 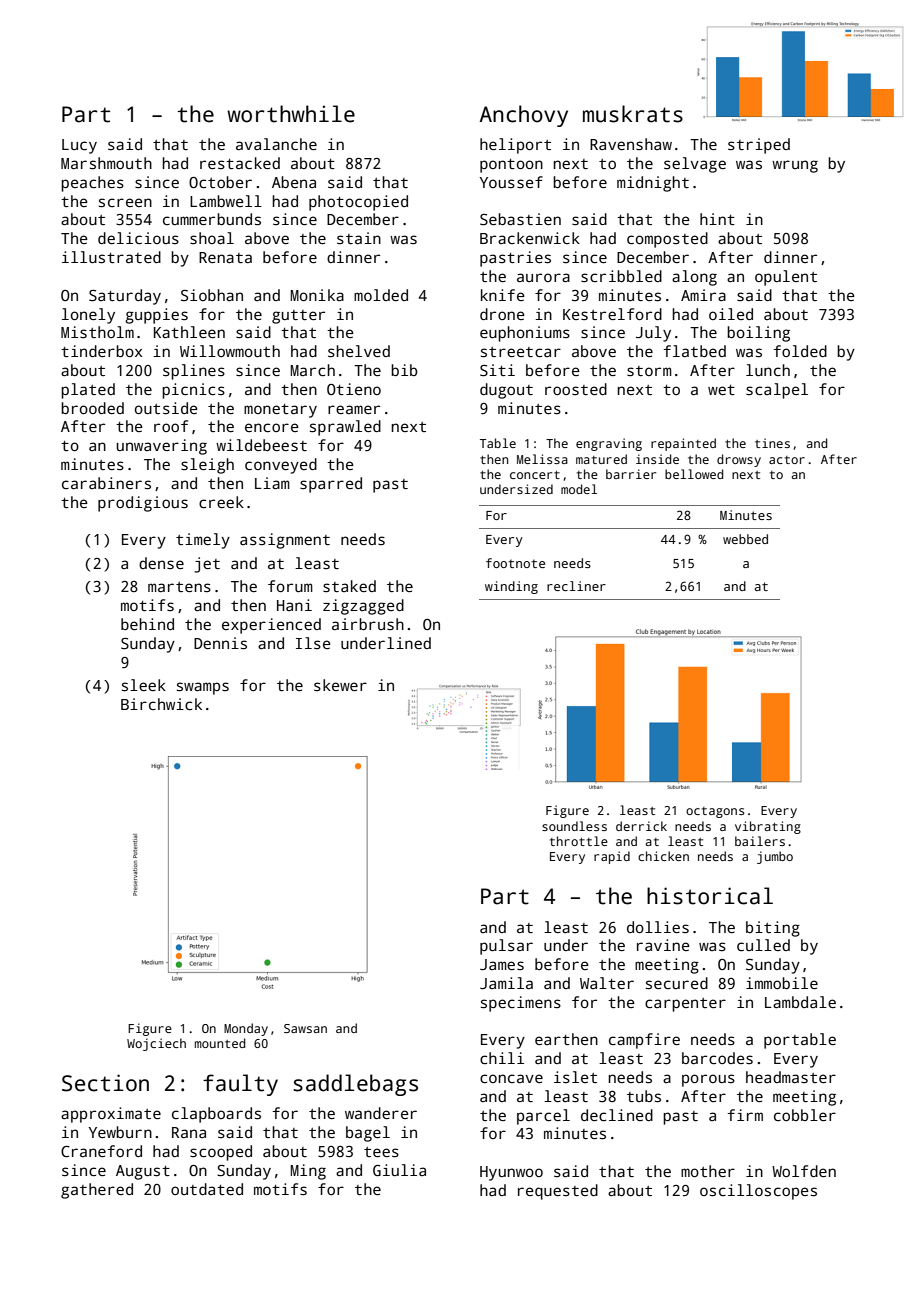 What do you see at coordinates (800, 1002) in the screenshot?
I see `Lambdale` at bounding box center [800, 1002].
